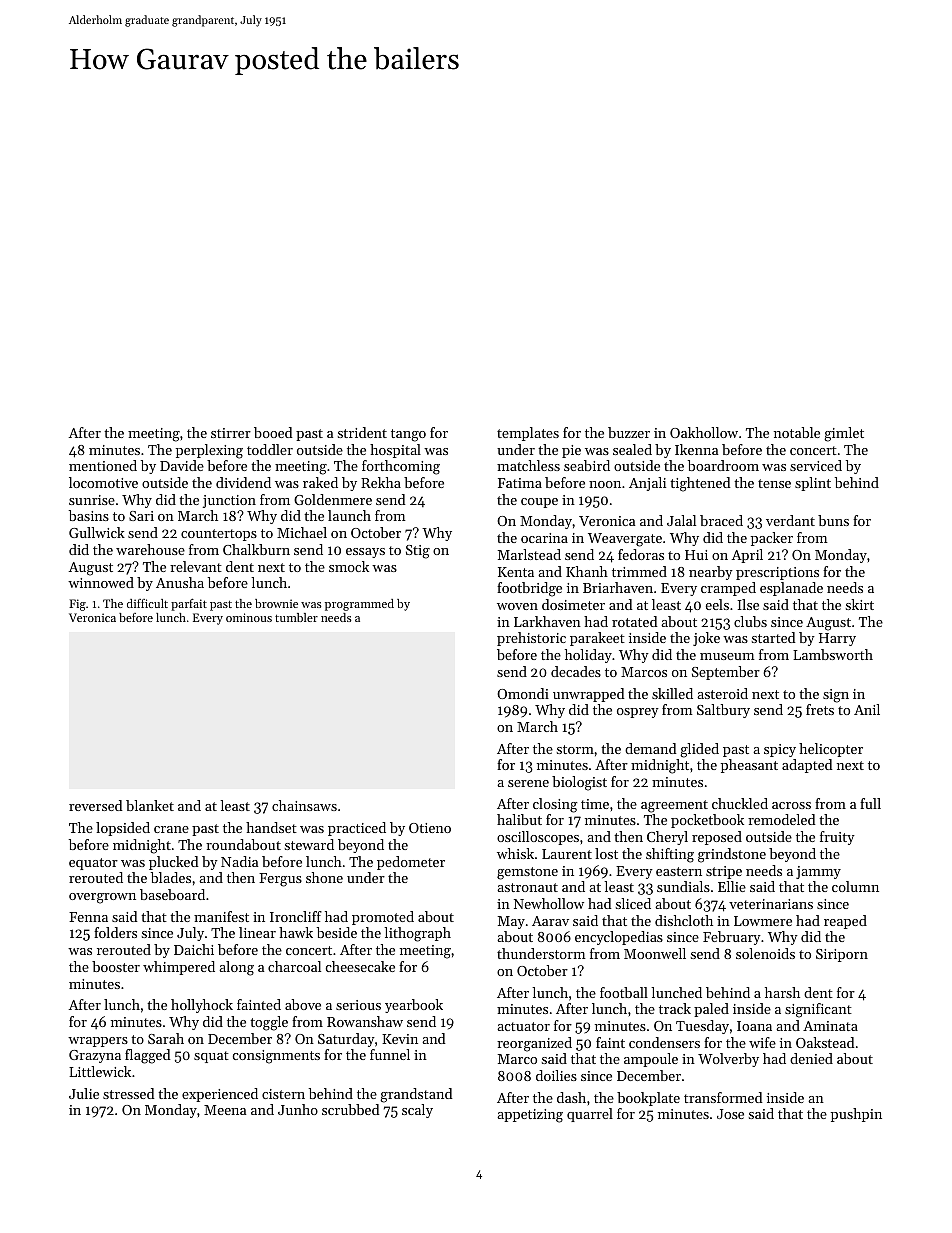  What do you see at coordinates (359, 605) in the document?
I see `programmed` at bounding box center [359, 605].
